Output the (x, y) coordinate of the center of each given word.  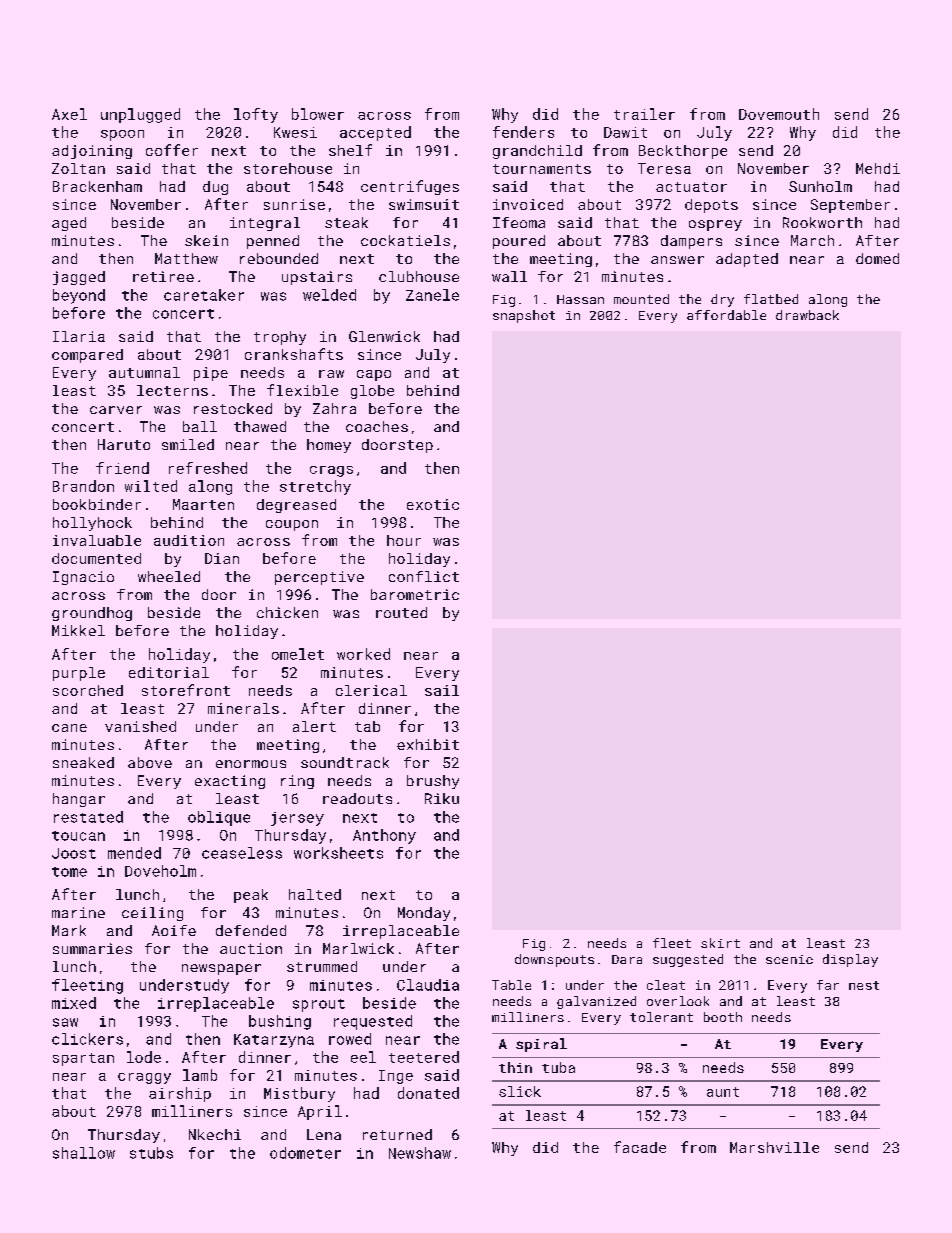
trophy (280, 338)
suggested (688, 960)
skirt (720, 943)
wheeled (169, 576)
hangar (79, 800)
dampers (691, 242)
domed (877, 258)
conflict (424, 576)
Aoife (174, 930)
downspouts (554, 960)
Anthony (384, 836)
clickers (87, 1039)
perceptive (319, 578)
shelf (350, 150)
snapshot (524, 316)
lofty (256, 115)
